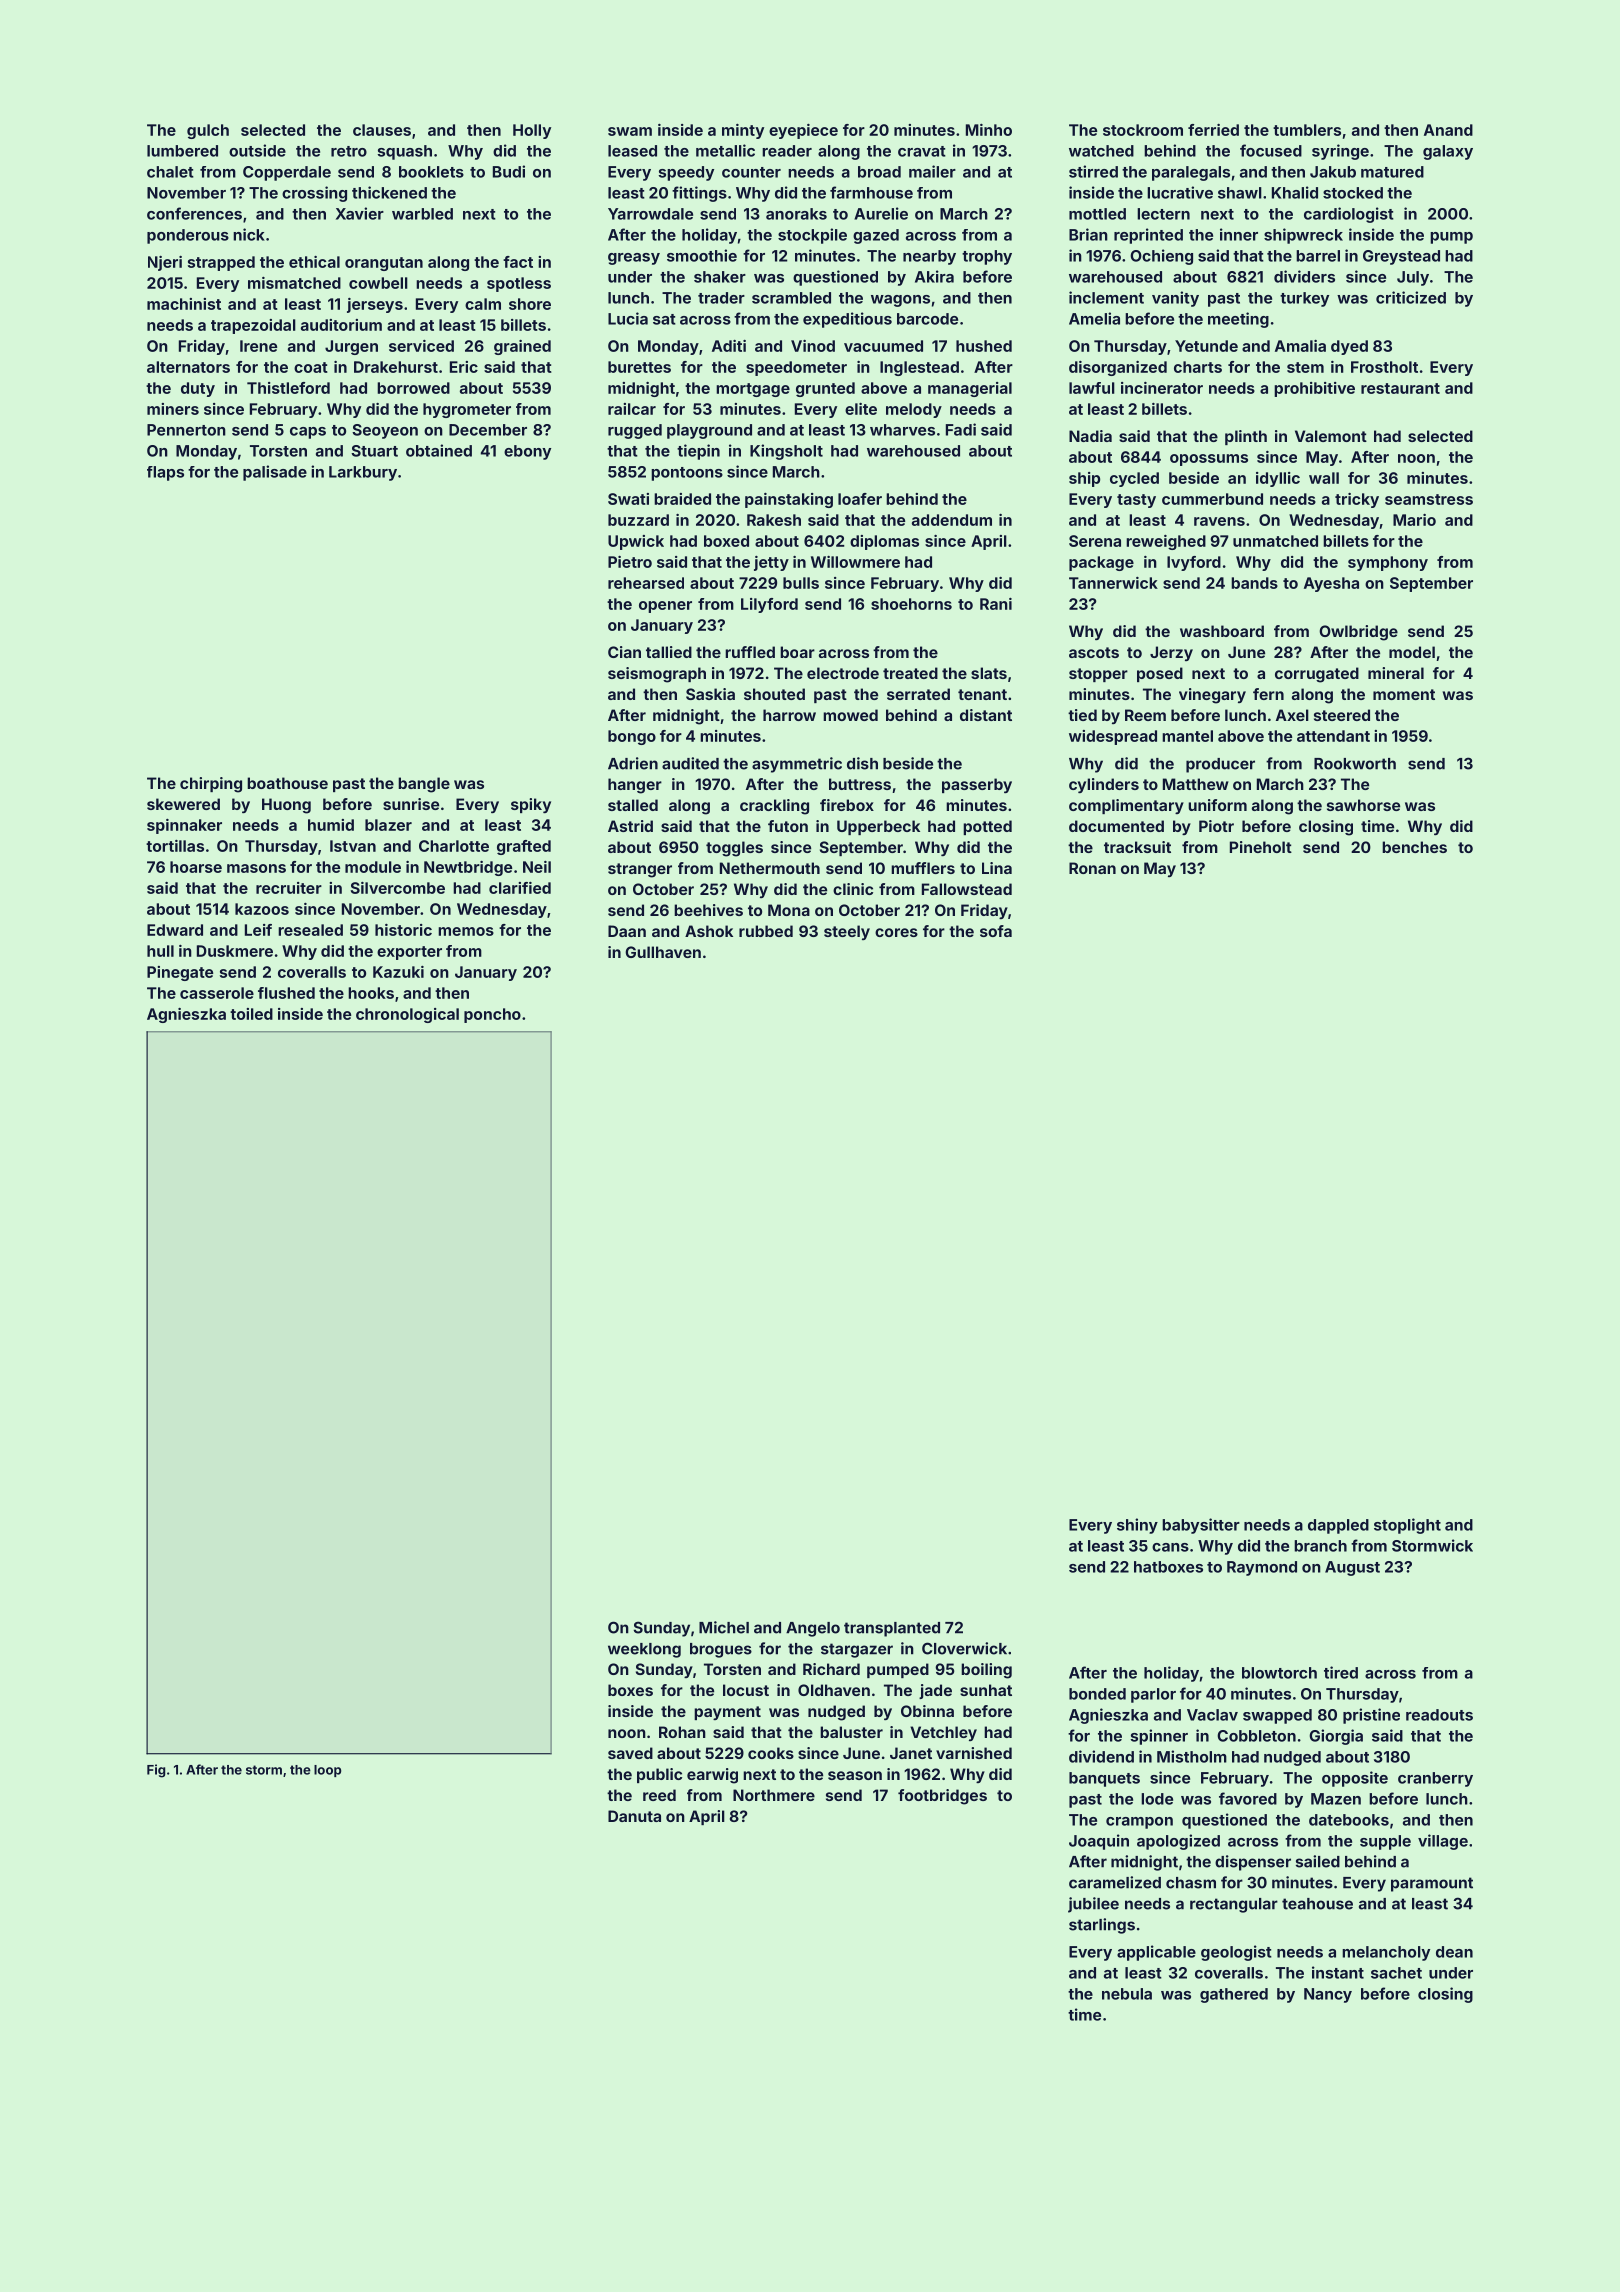 The width and height of the screenshot is (1620, 2292). What do you see at coordinates (251, 1014) in the screenshot?
I see `toiled` at bounding box center [251, 1014].
